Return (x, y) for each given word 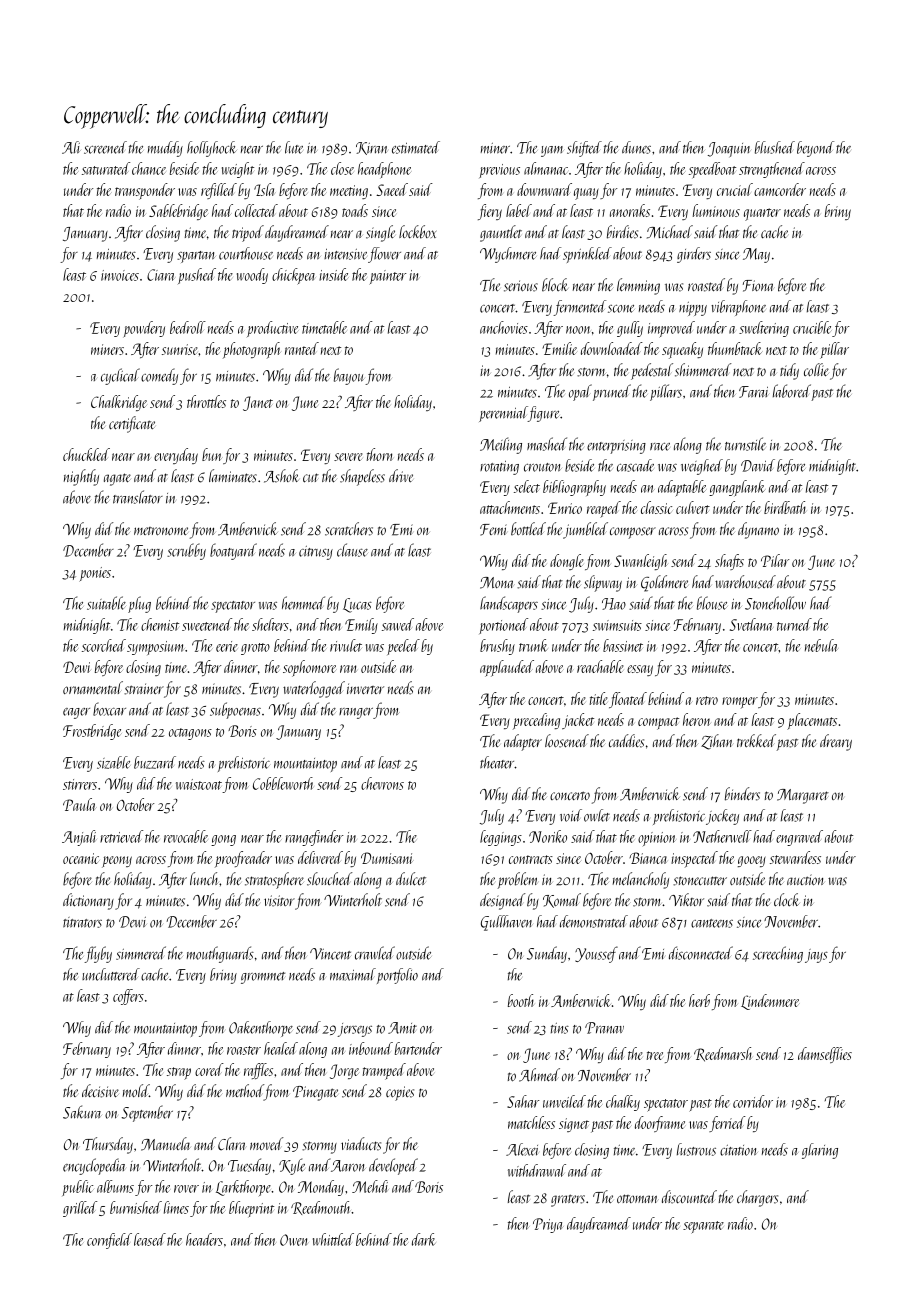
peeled (403, 647)
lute (294, 147)
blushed (775, 147)
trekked (756, 741)
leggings (501, 838)
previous (499, 171)
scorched (104, 645)
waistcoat (199, 784)
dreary (836, 742)
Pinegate (315, 1093)
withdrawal (537, 1170)
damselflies (825, 1055)
